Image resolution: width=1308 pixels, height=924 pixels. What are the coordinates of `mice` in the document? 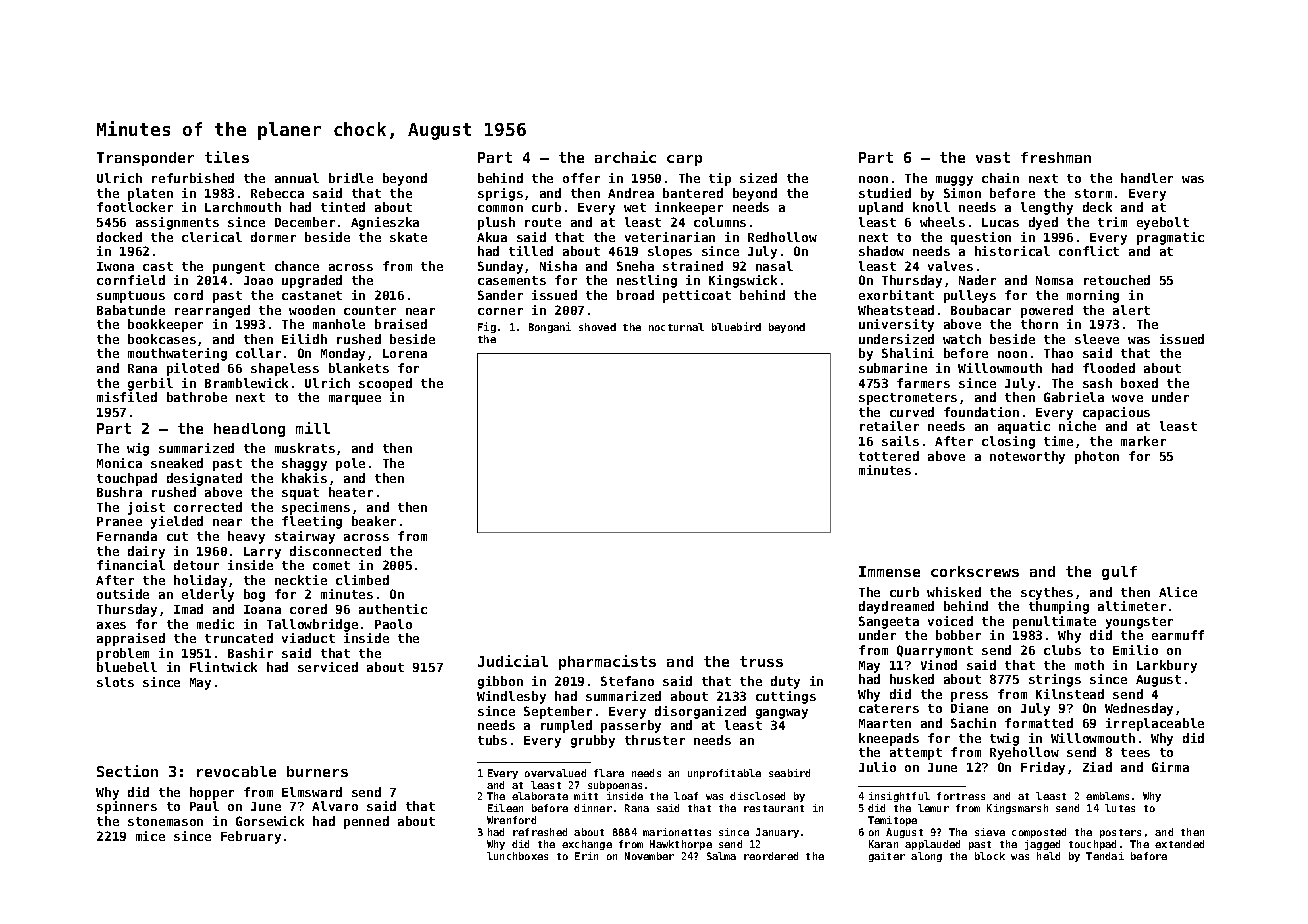 It's located at (150, 836).
